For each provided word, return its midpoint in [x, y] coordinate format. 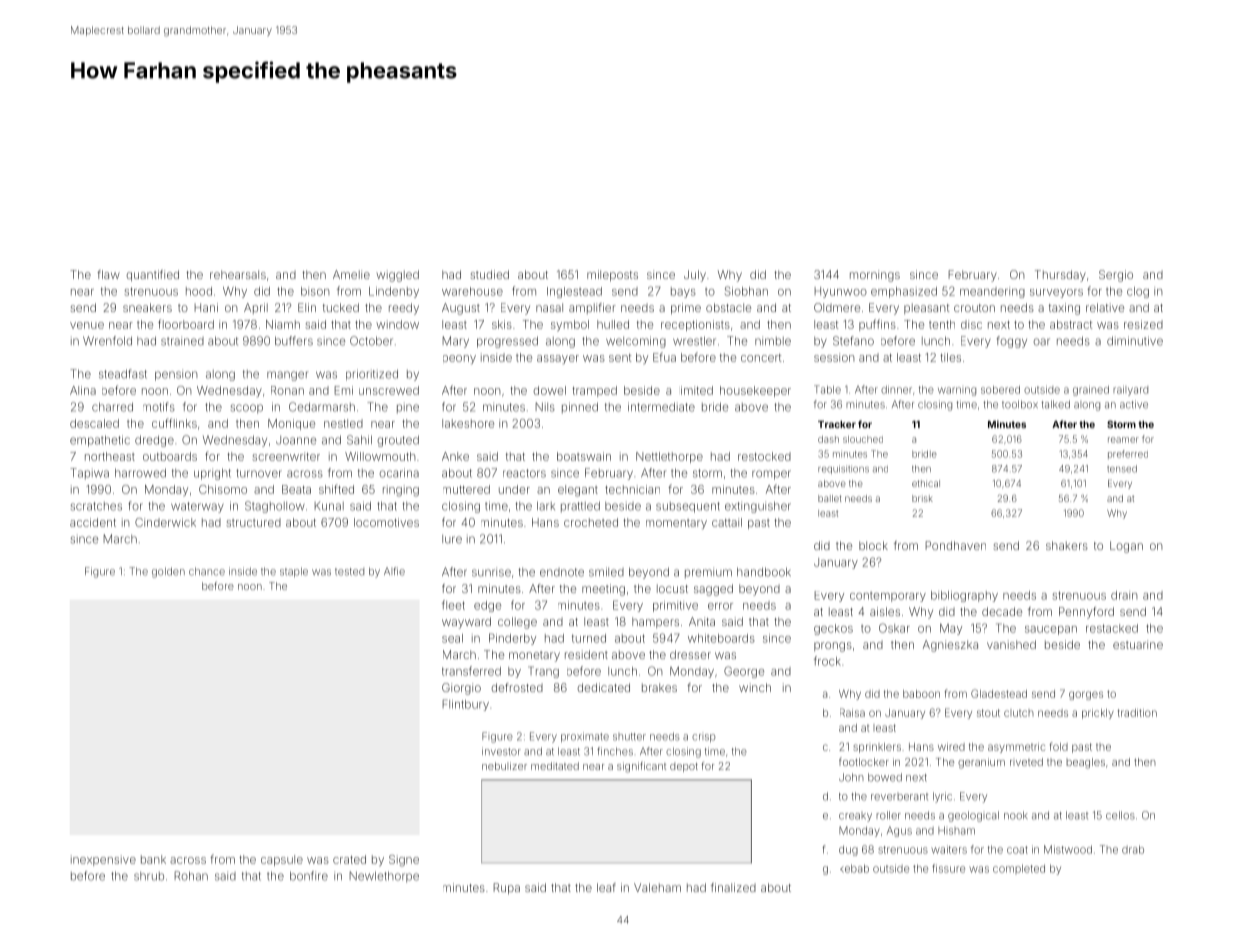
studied [489, 274]
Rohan [191, 876]
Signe [404, 861]
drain [1124, 595]
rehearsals [238, 274]
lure [452, 539]
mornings [875, 276]
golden [168, 572]
